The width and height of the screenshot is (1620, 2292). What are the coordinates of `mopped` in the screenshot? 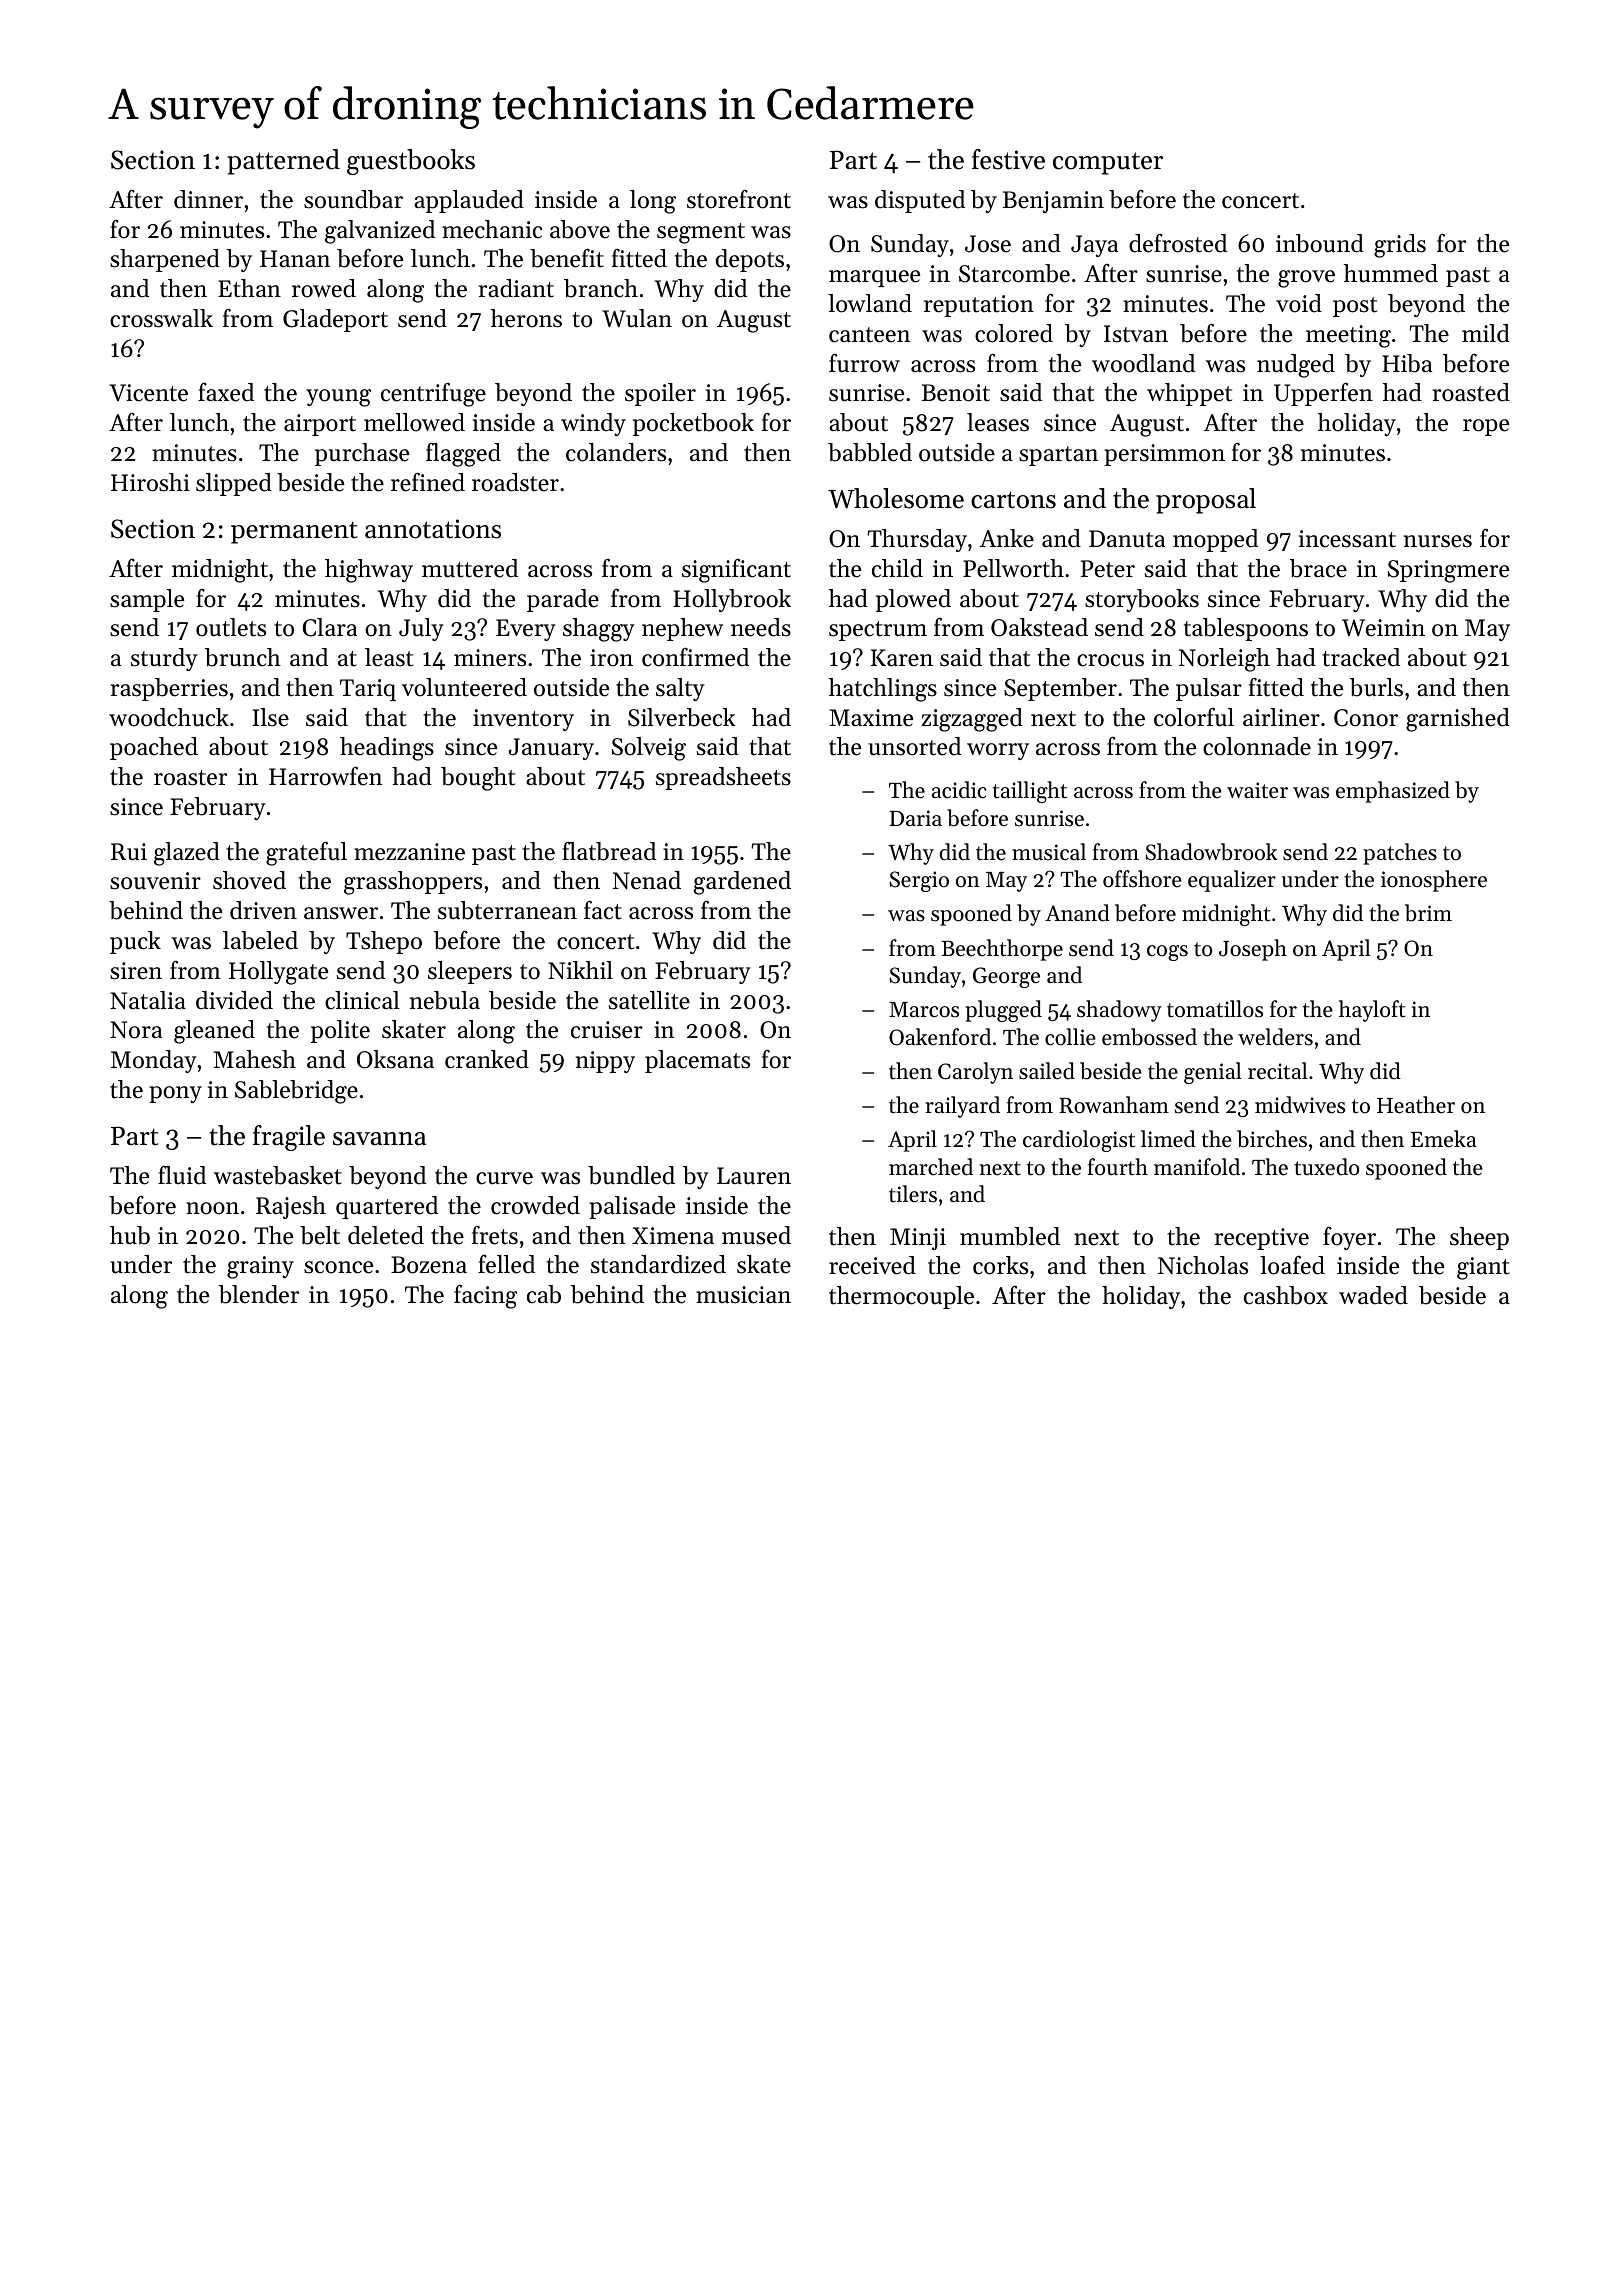 It's located at (1215, 540).
